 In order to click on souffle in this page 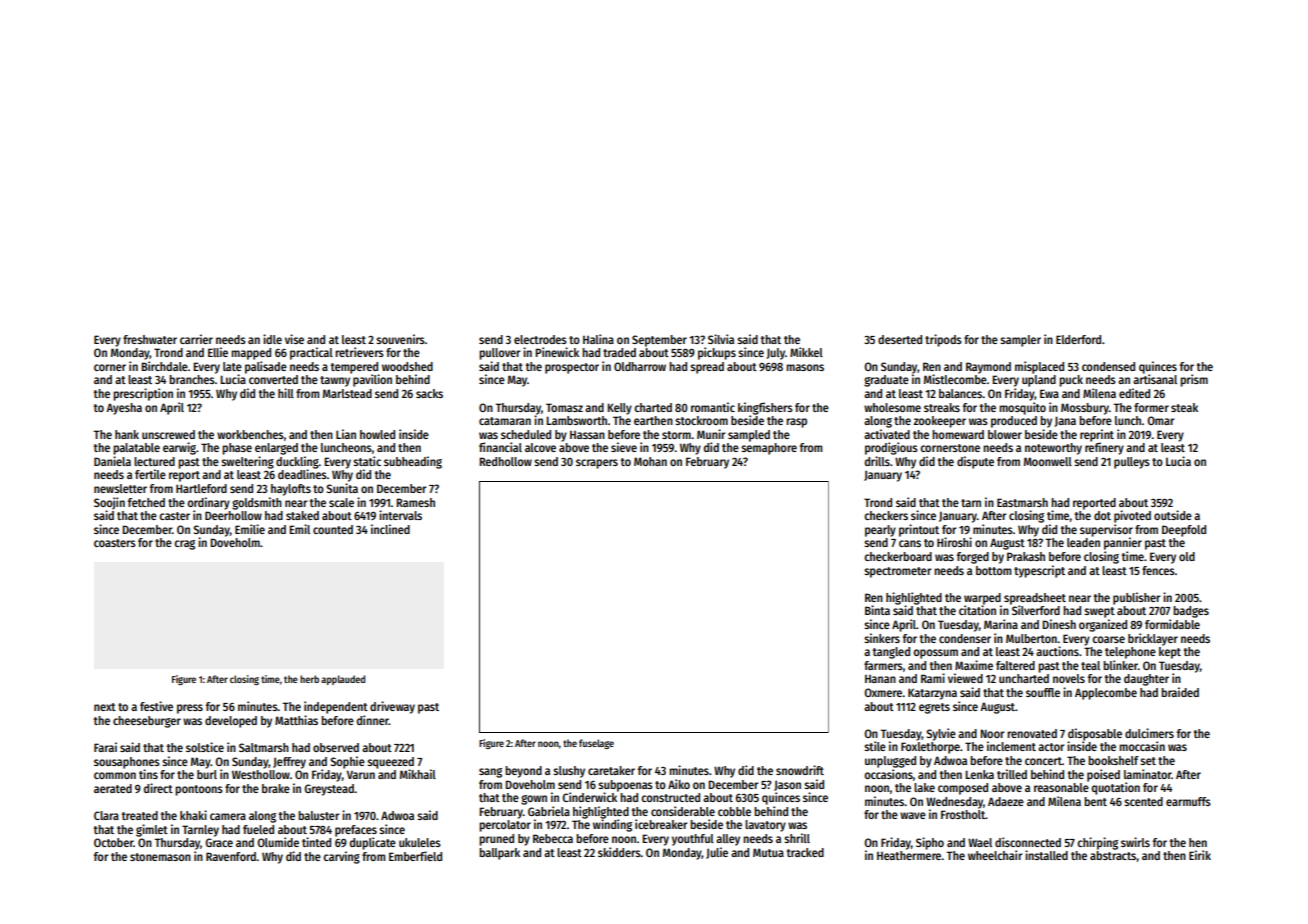, I will do `click(1043, 692)`.
